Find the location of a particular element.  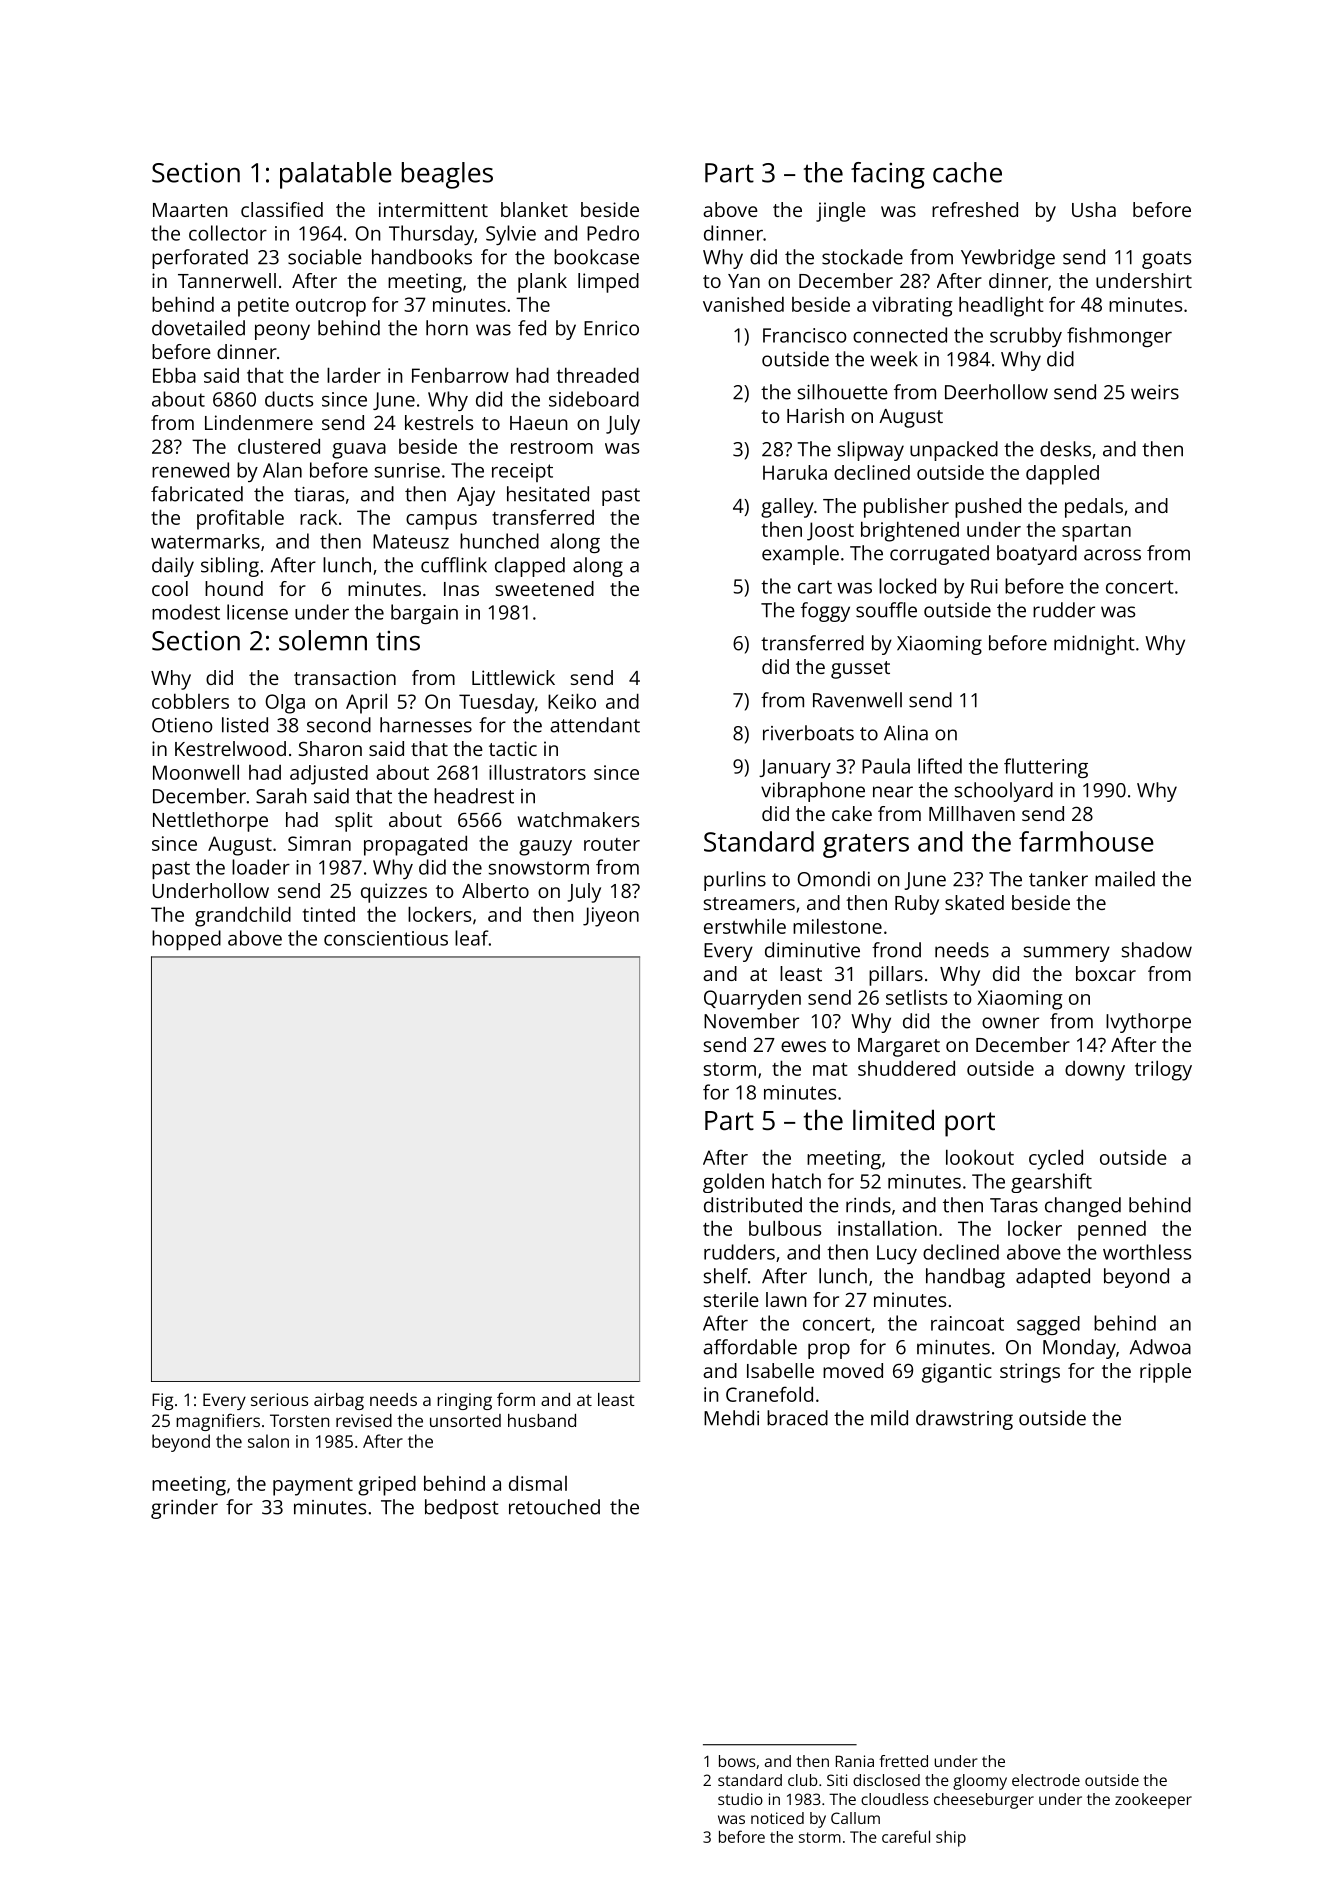

shelf is located at coordinates (726, 1276).
